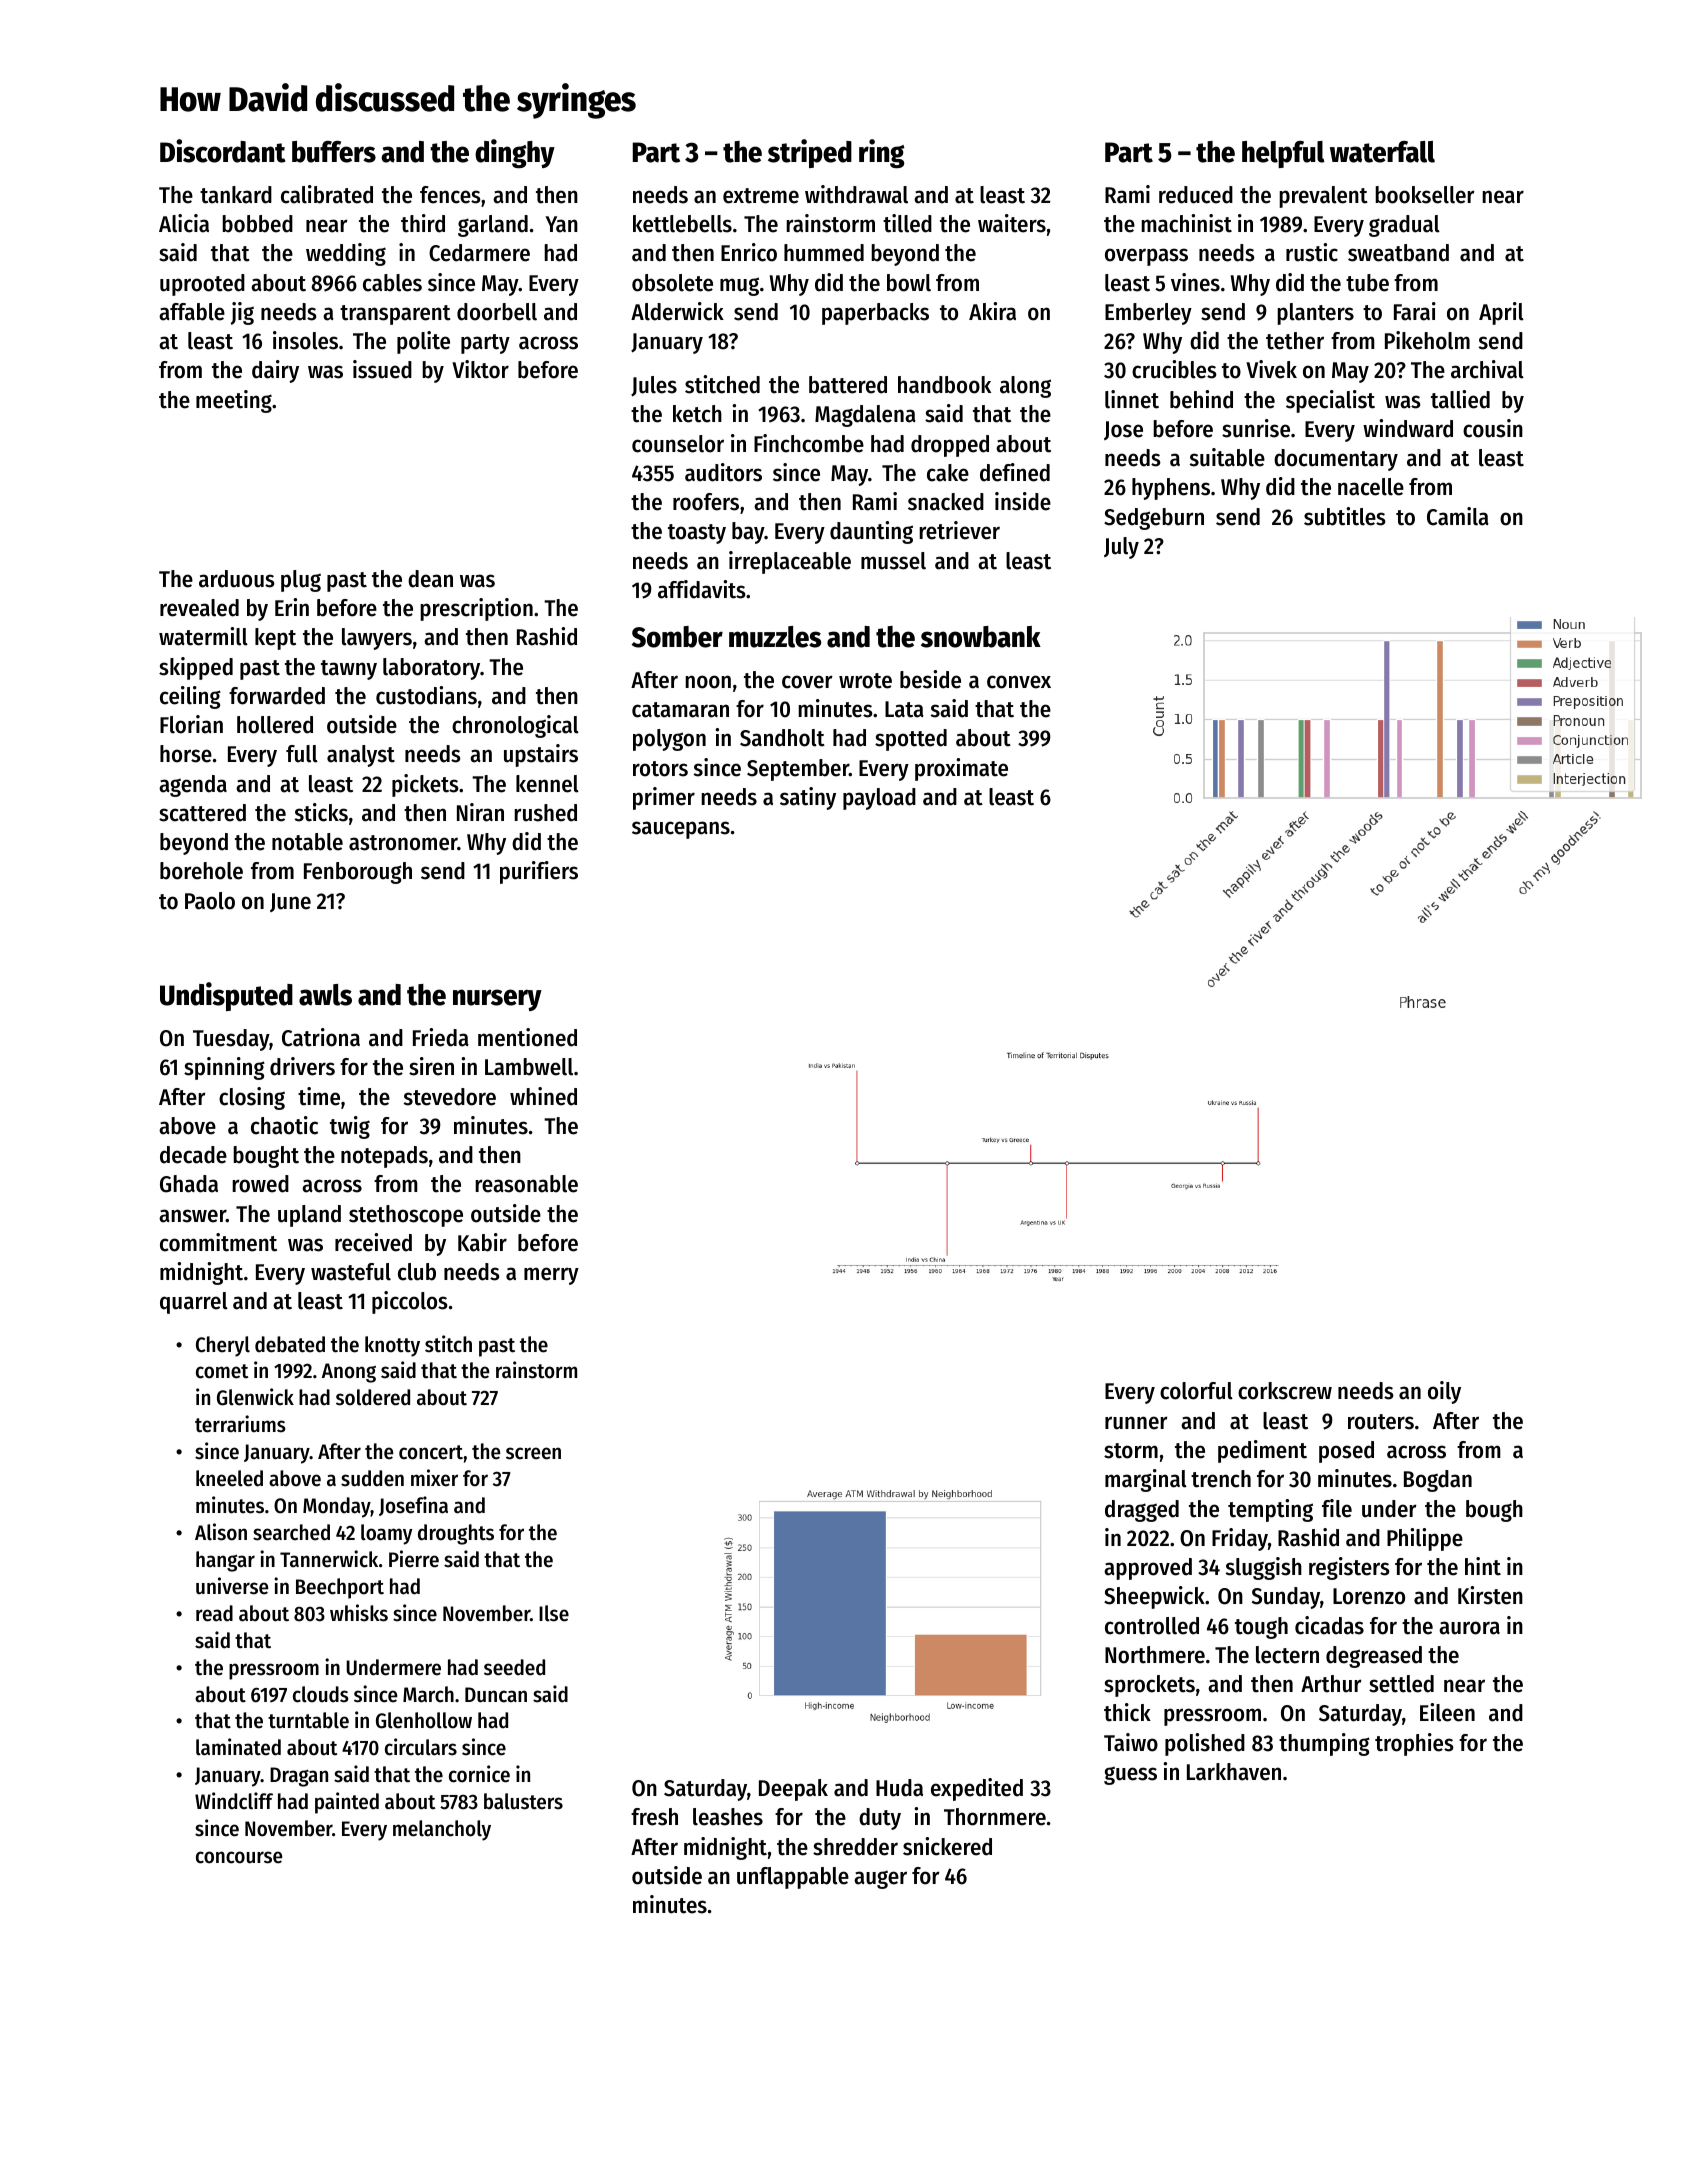  Describe the element at coordinates (1285, 1391) in the screenshot. I see `corkscrew` at that location.
